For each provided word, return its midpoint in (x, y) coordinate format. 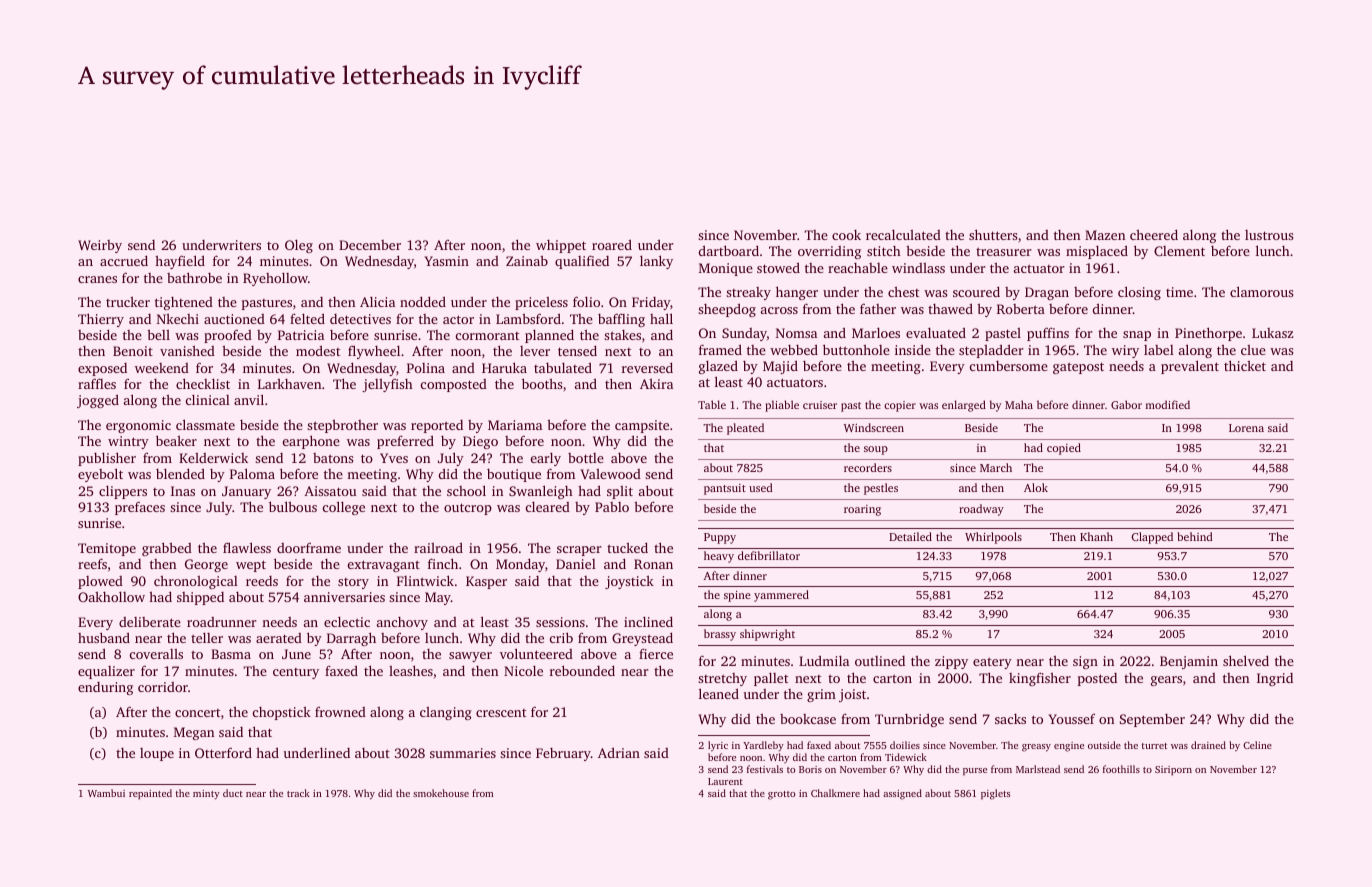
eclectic (347, 621)
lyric (718, 746)
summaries (463, 753)
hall (661, 318)
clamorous (1261, 291)
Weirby (100, 246)
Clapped (1152, 538)
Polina (426, 368)
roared (612, 244)
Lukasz (1273, 333)
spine (737, 596)
